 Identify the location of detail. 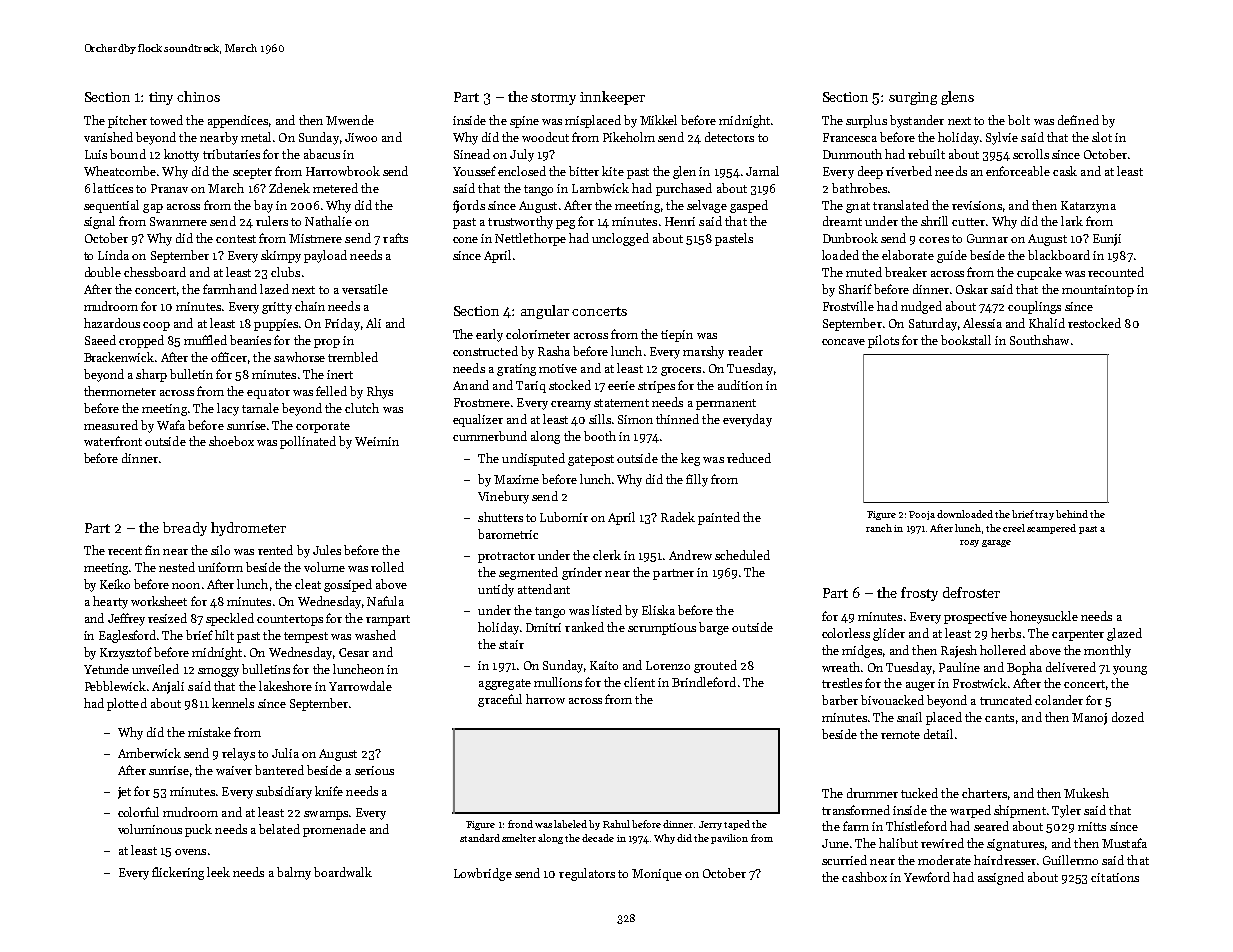
(938, 734).
